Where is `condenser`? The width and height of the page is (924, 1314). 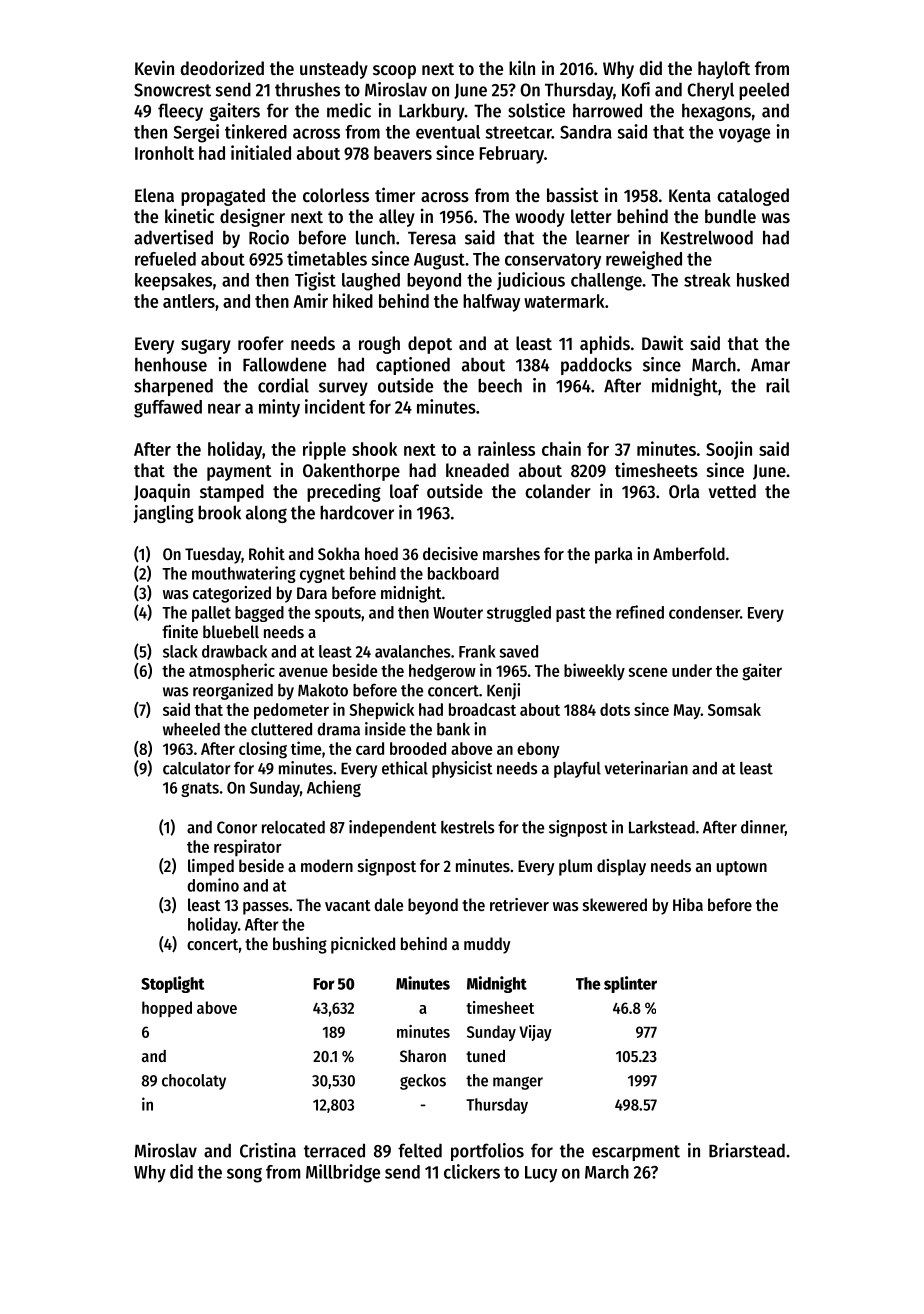 condenser is located at coordinates (704, 612).
